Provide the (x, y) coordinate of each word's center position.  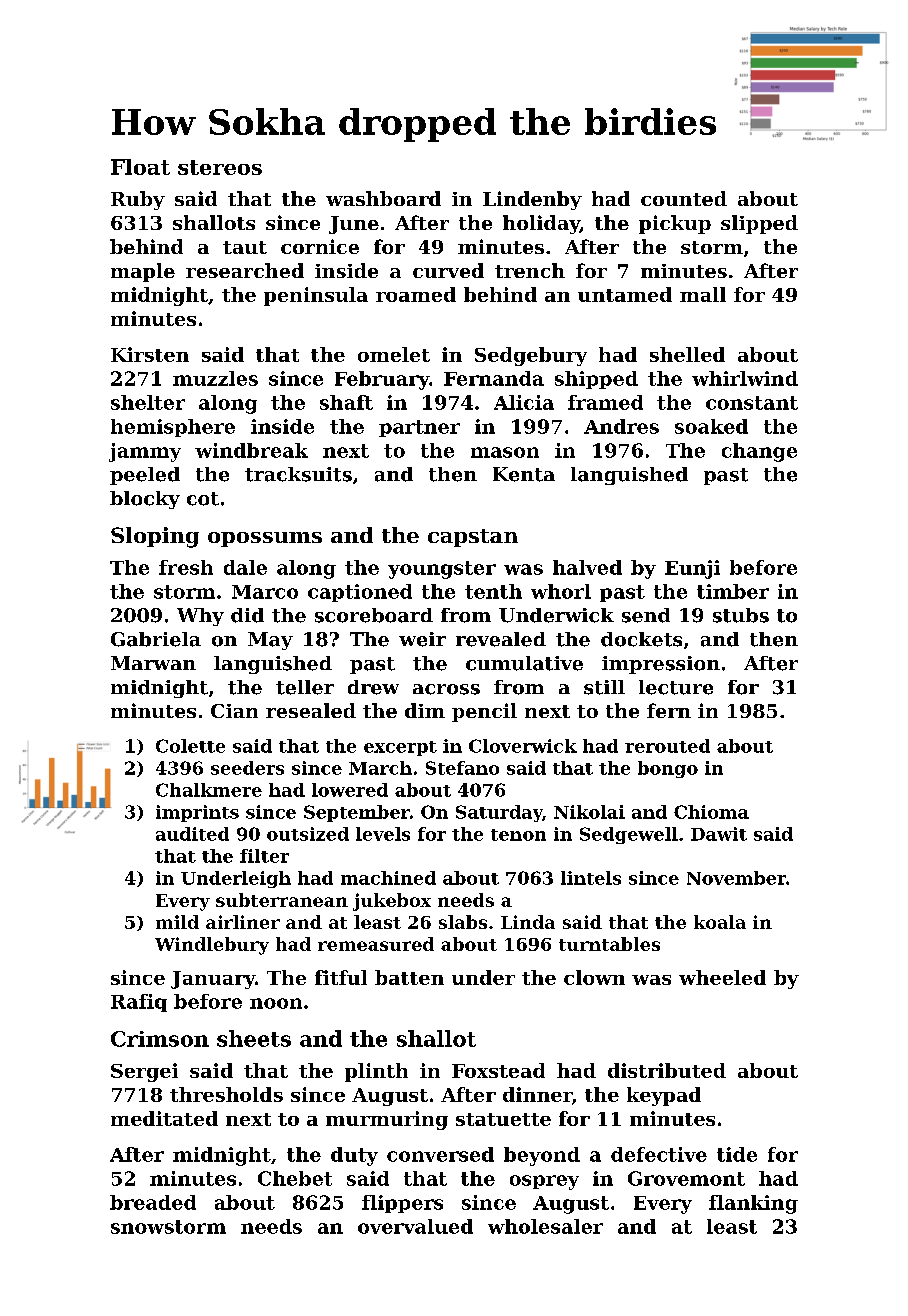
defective (659, 1154)
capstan (473, 538)
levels (383, 834)
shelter (148, 402)
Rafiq (139, 1003)
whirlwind (745, 378)
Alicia (524, 402)
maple (143, 272)
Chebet (295, 1178)
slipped (759, 224)
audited (192, 834)
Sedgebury (531, 356)
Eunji (692, 569)
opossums (265, 539)
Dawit (719, 834)
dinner (537, 1094)
